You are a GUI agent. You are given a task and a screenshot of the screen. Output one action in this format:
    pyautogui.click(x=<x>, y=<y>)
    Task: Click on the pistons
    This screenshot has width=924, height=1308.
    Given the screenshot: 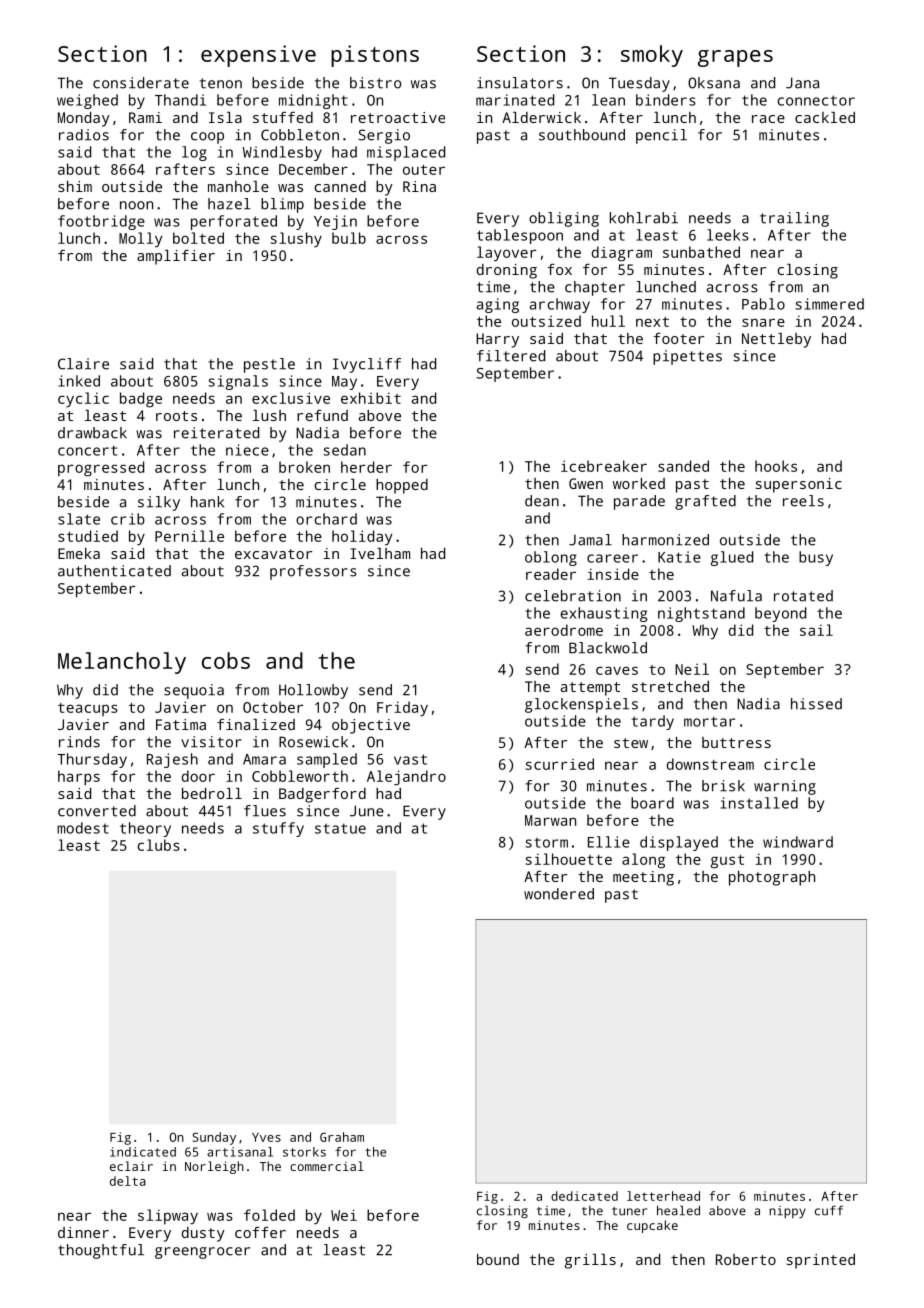 What is the action you would take?
    pyautogui.click(x=375, y=56)
